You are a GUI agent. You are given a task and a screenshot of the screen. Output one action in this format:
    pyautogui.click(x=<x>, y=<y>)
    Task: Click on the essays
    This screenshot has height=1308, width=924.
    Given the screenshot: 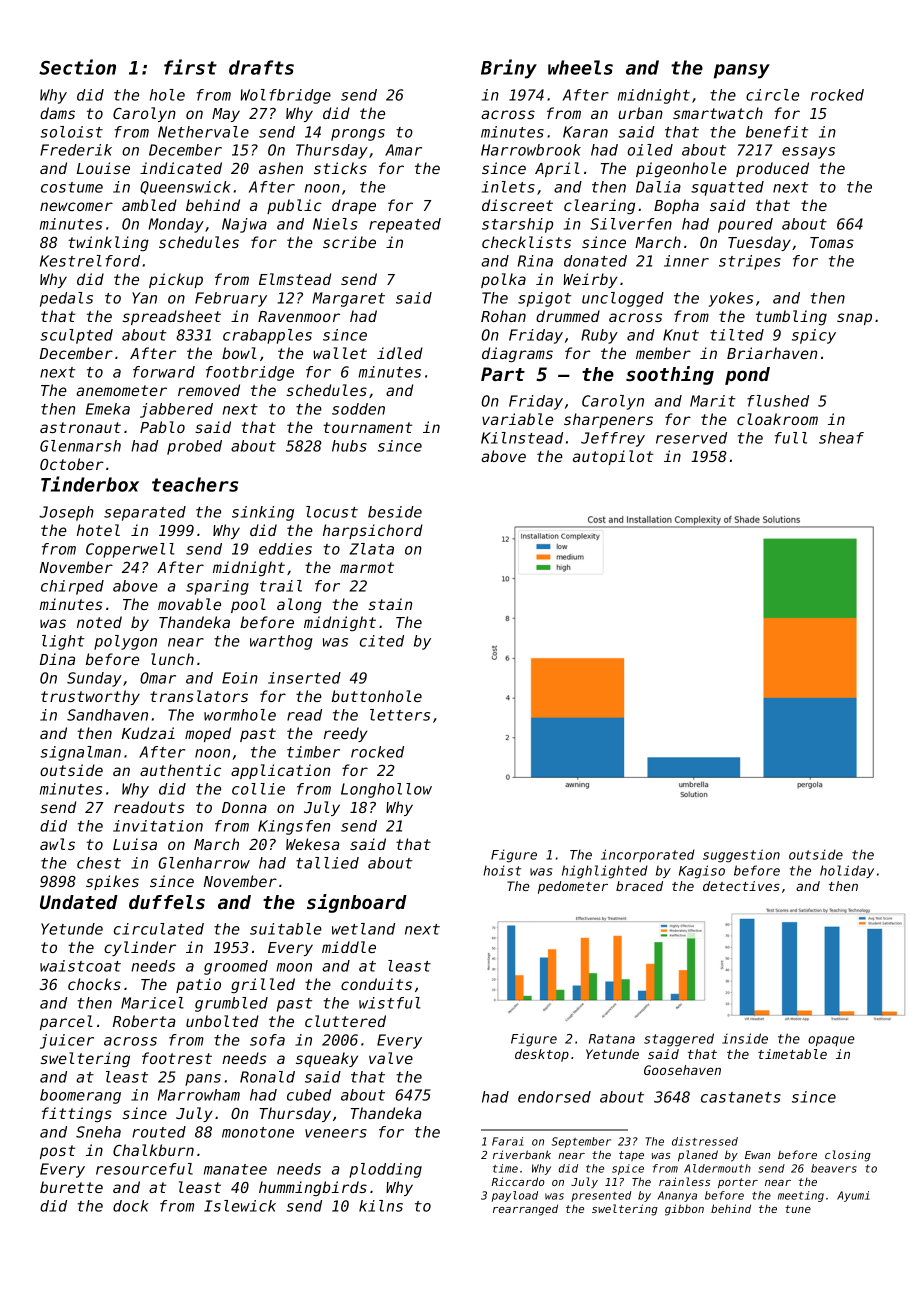 What is the action you would take?
    pyautogui.click(x=808, y=153)
